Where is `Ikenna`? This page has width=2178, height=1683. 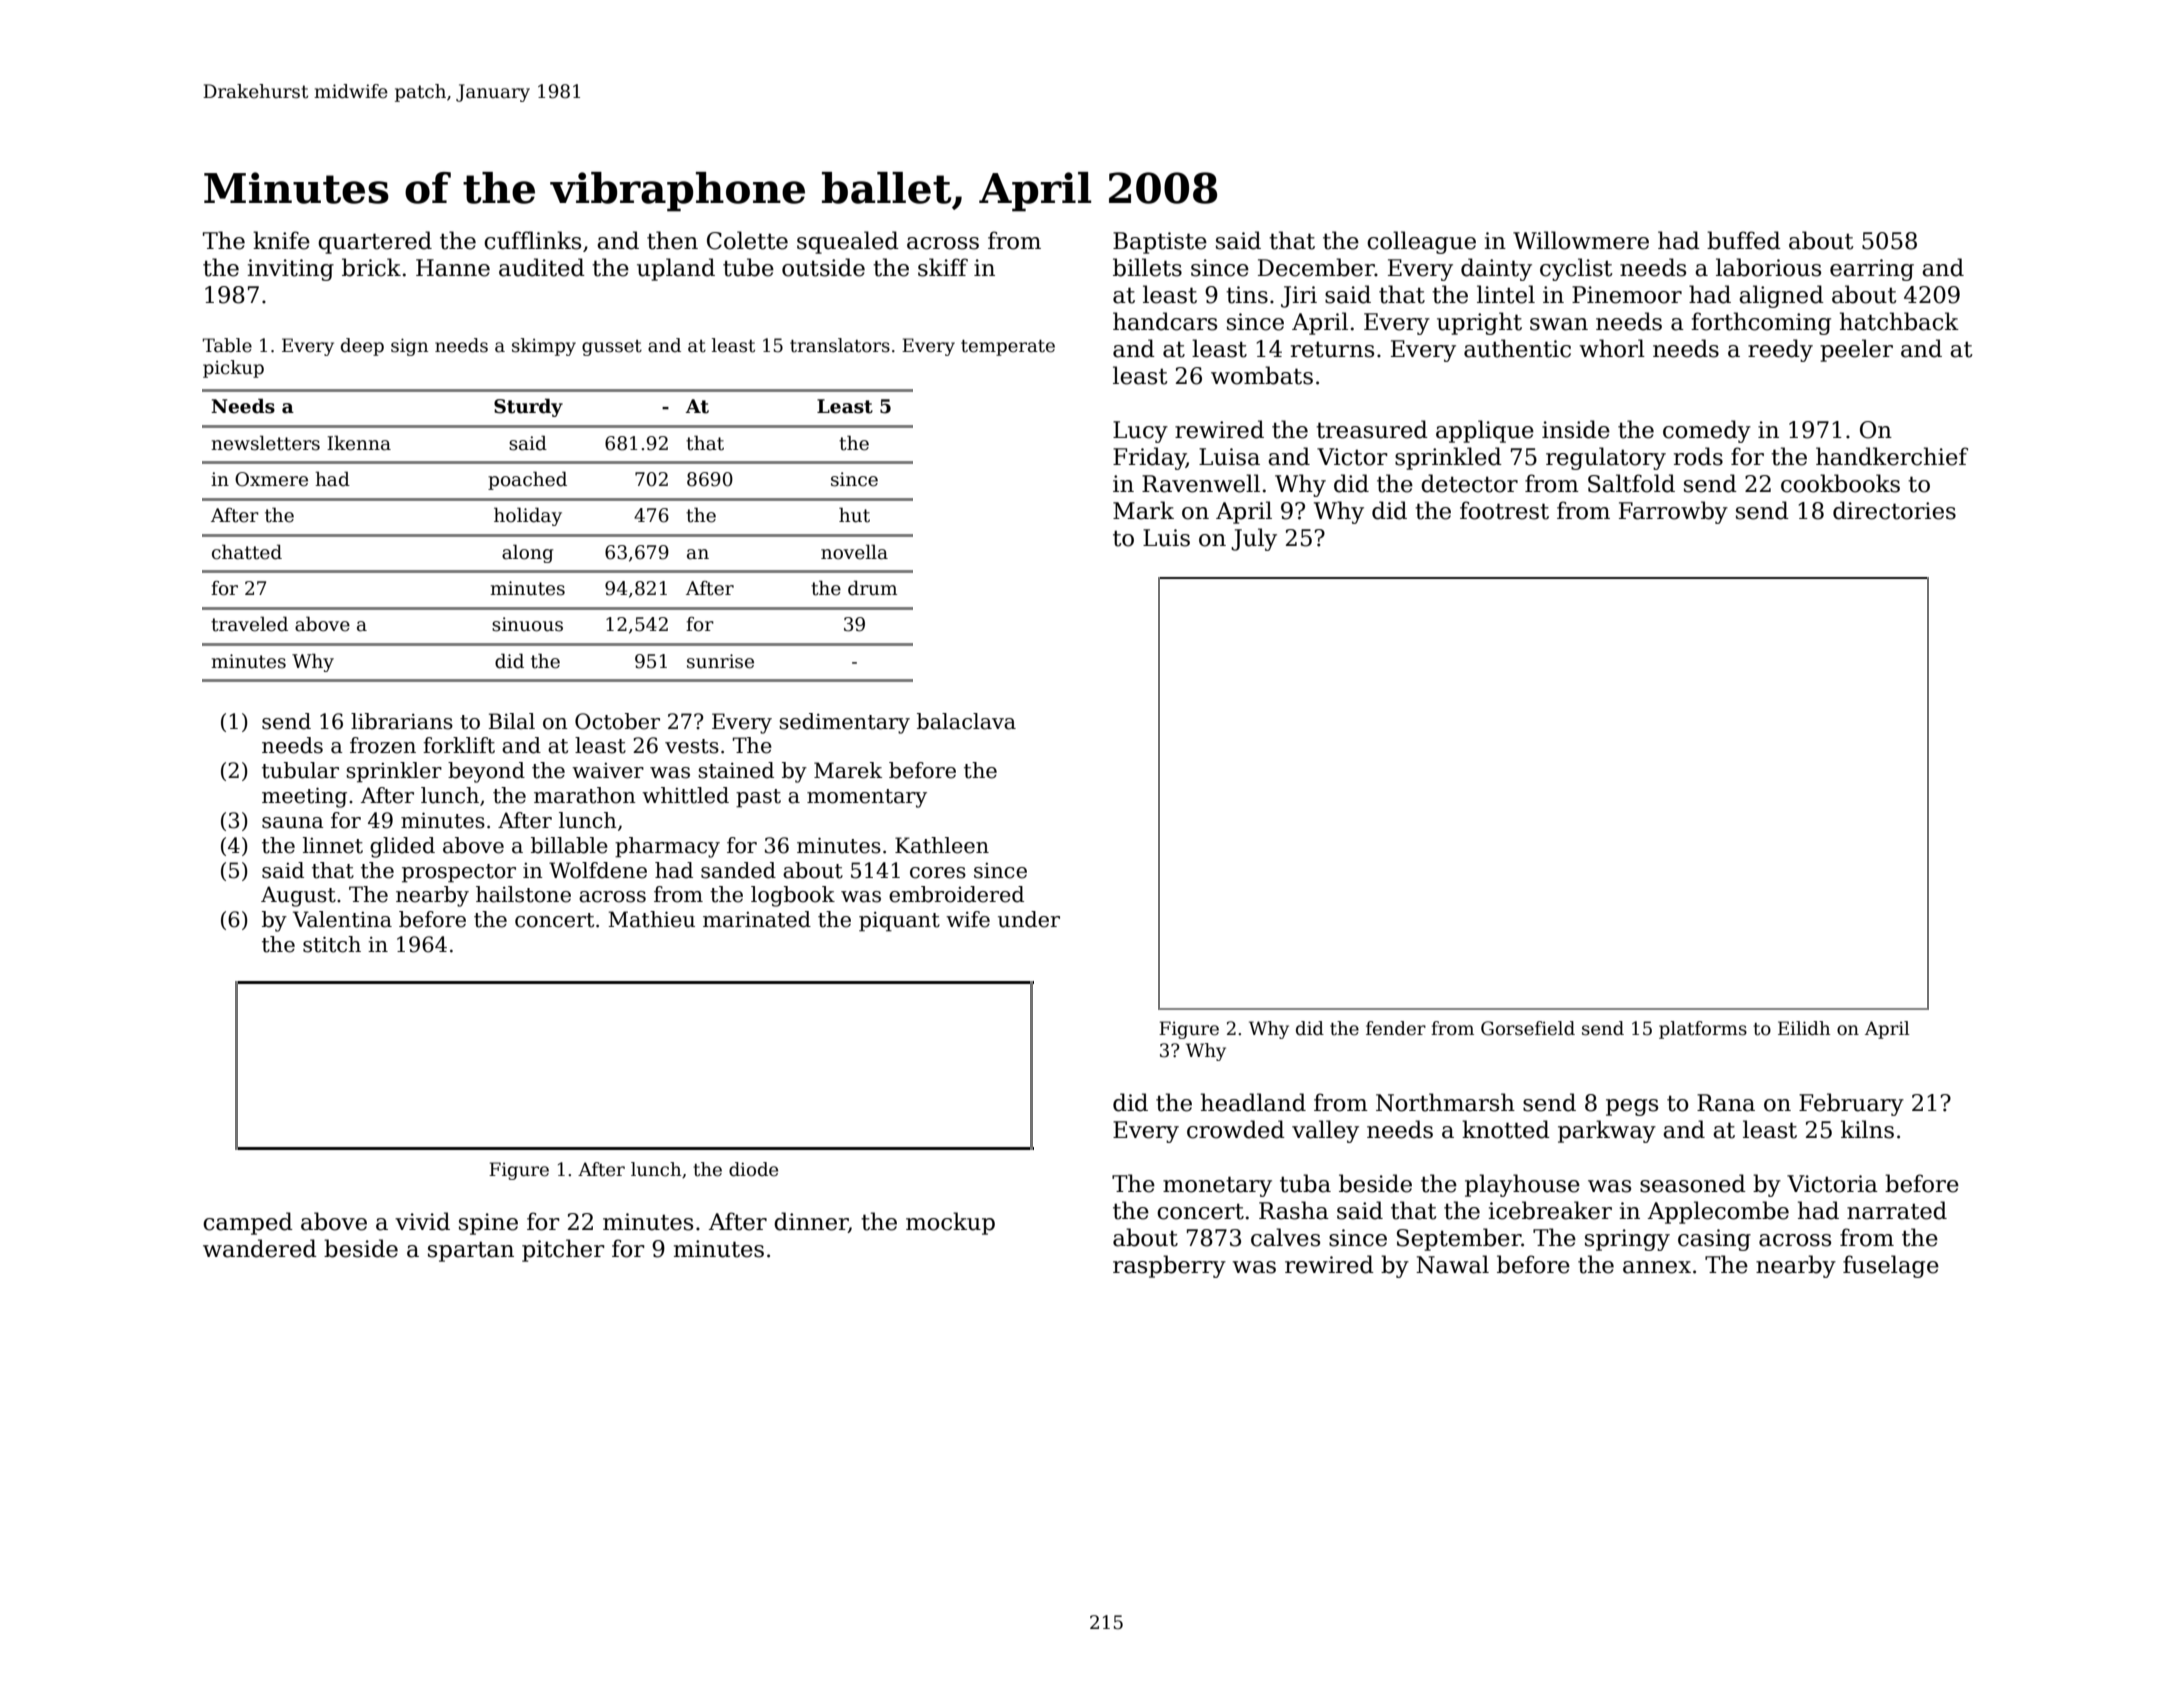
Ikenna is located at coordinates (359, 443).
